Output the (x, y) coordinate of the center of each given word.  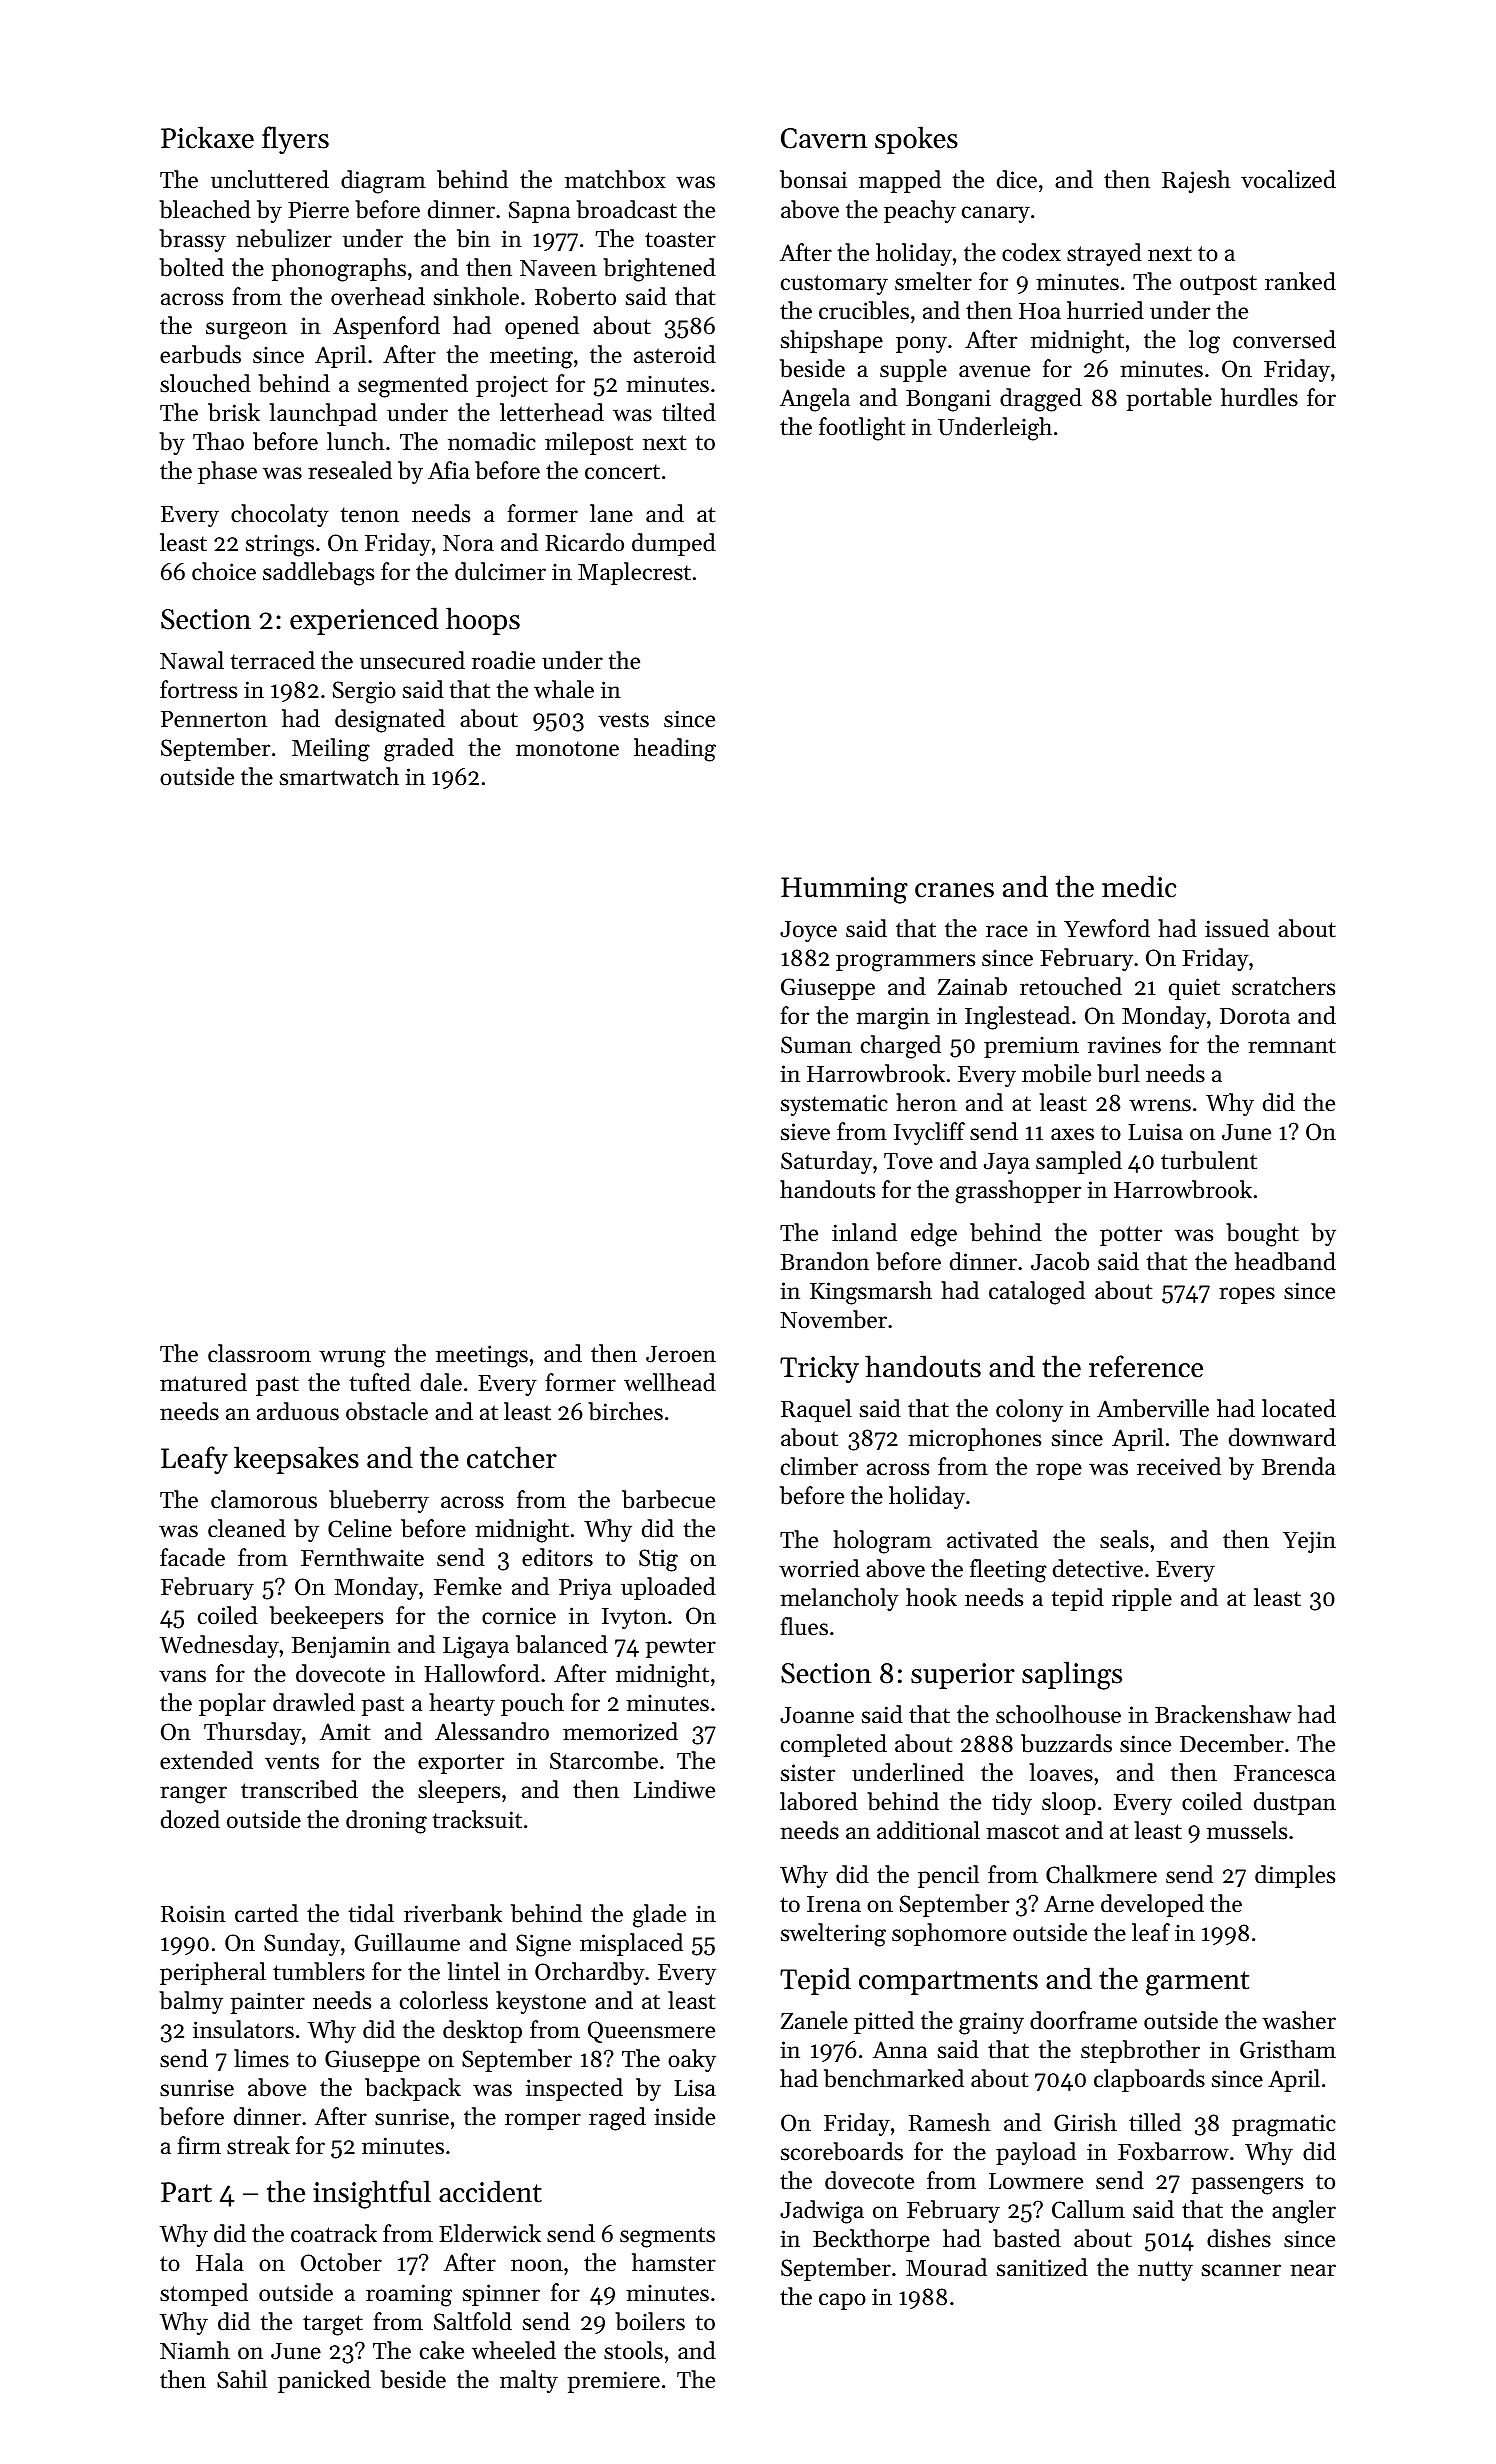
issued (1237, 928)
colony (1029, 1410)
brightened (659, 270)
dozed (190, 1819)
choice (224, 571)
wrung (352, 1359)
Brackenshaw (1223, 1714)
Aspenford (386, 327)
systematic (834, 1105)
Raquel (816, 1410)
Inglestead (1017, 1018)
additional (928, 1830)
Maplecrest (634, 573)
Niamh (195, 2350)
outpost (1218, 285)
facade (192, 1557)
